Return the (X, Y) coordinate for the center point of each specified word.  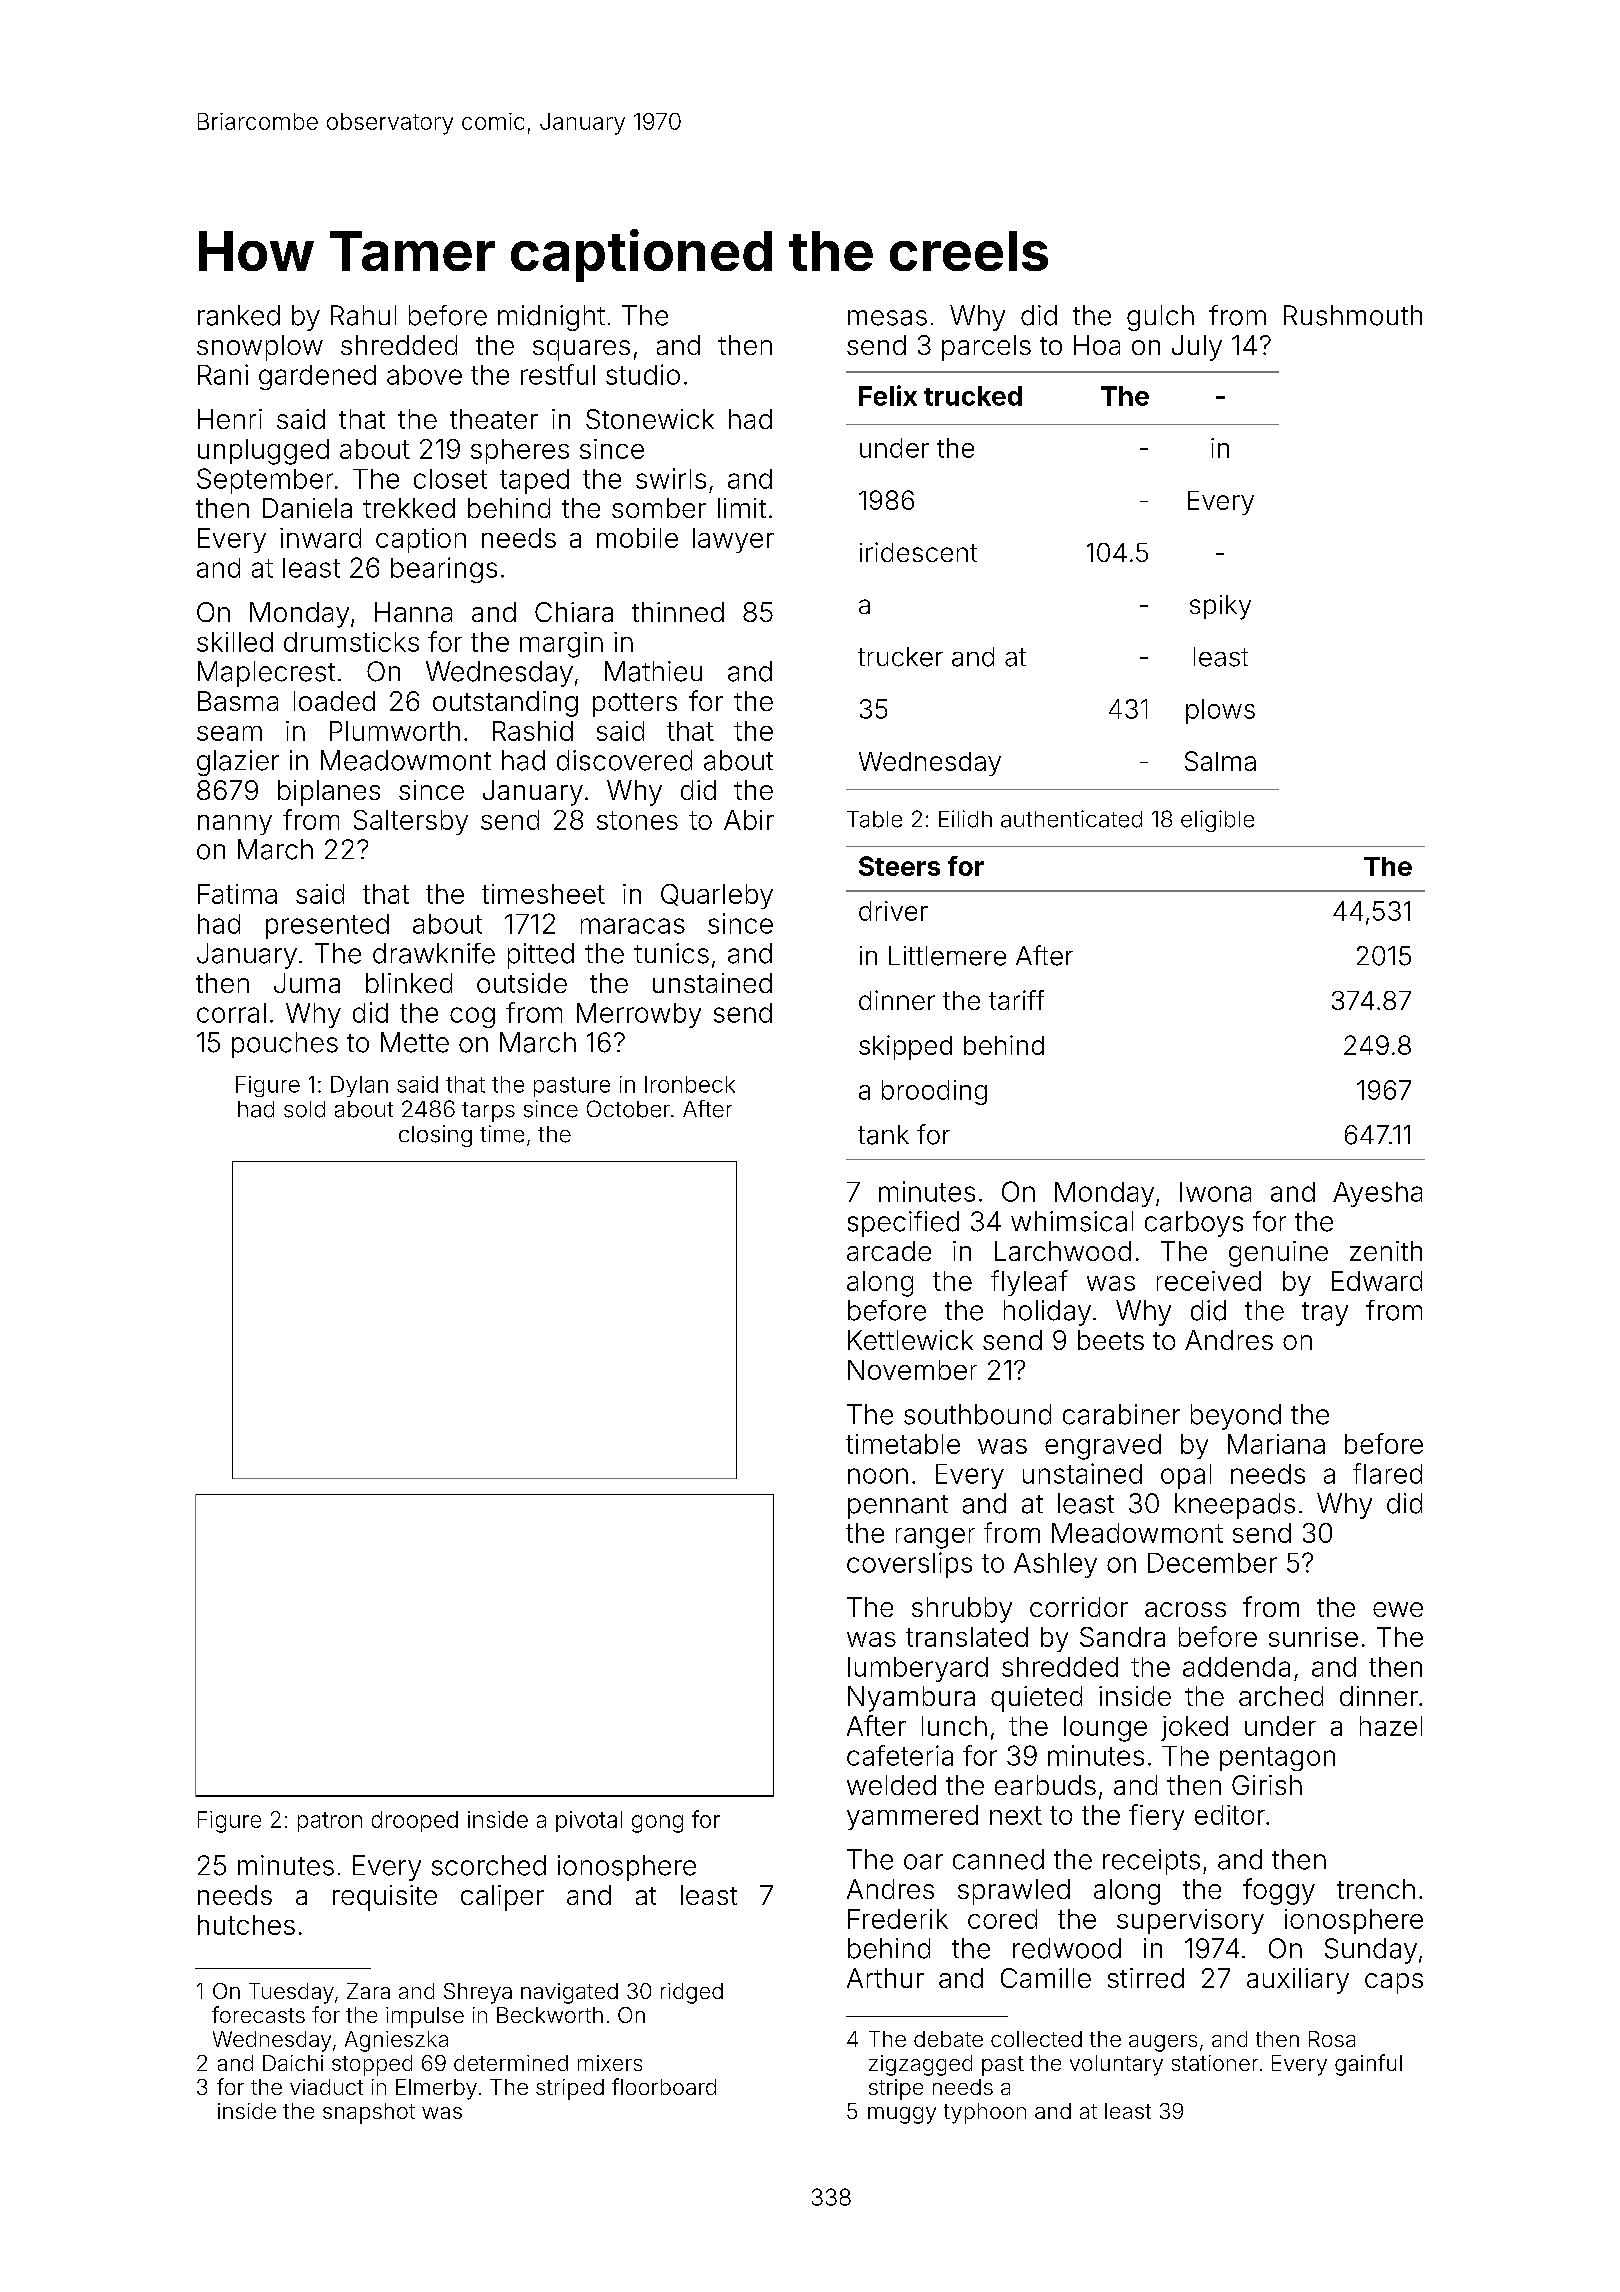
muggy (902, 2115)
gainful (1368, 2065)
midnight (551, 318)
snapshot (369, 2113)
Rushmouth (1353, 315)
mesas (887, 318)
